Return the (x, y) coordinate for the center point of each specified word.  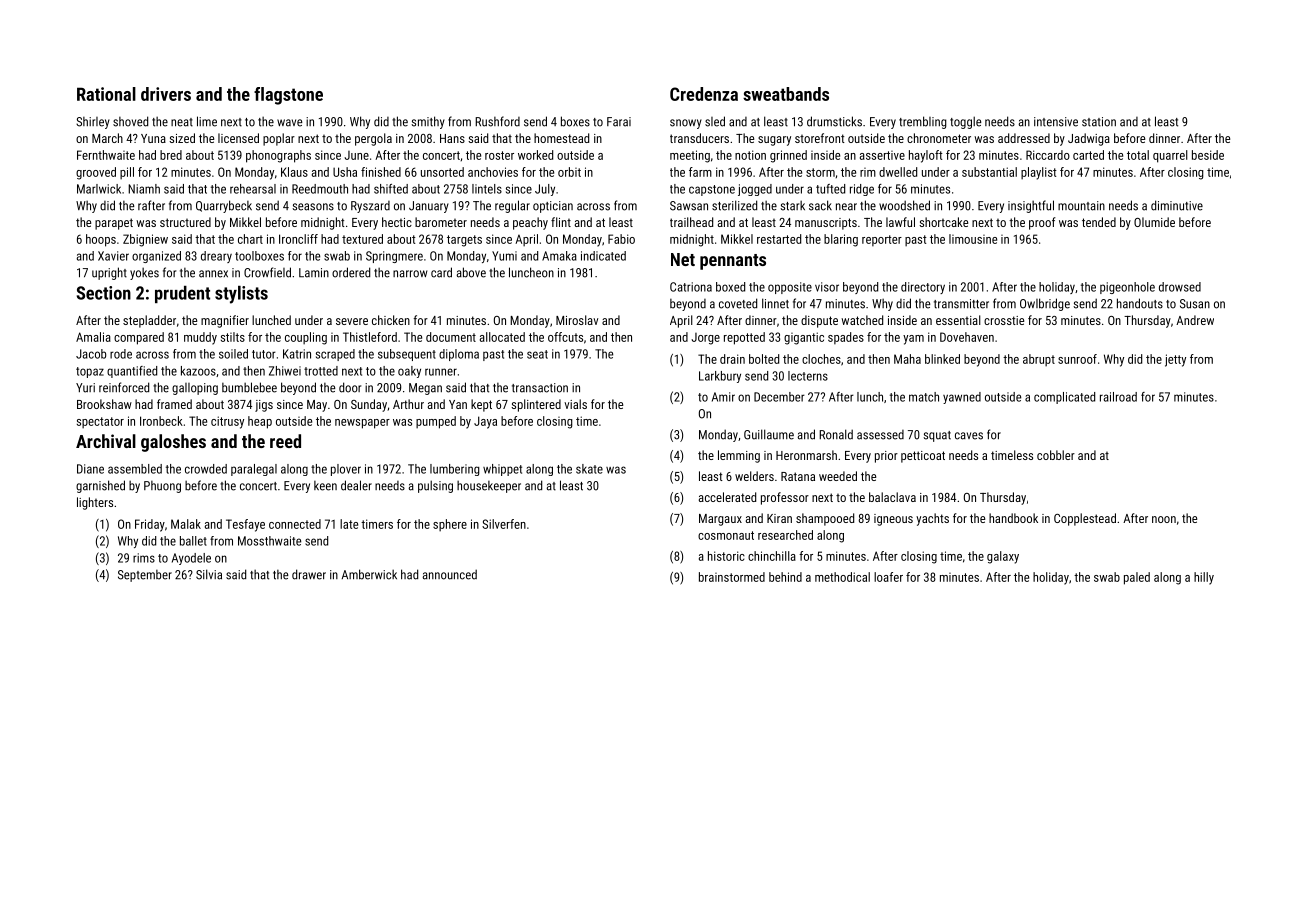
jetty (1175, 360)
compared (139, 338)
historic (726, 556)
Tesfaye (245, 525)
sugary (774, 141)
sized (182, 138)
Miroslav (577, 320)
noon (1164, 519)
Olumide (1154, 222)
